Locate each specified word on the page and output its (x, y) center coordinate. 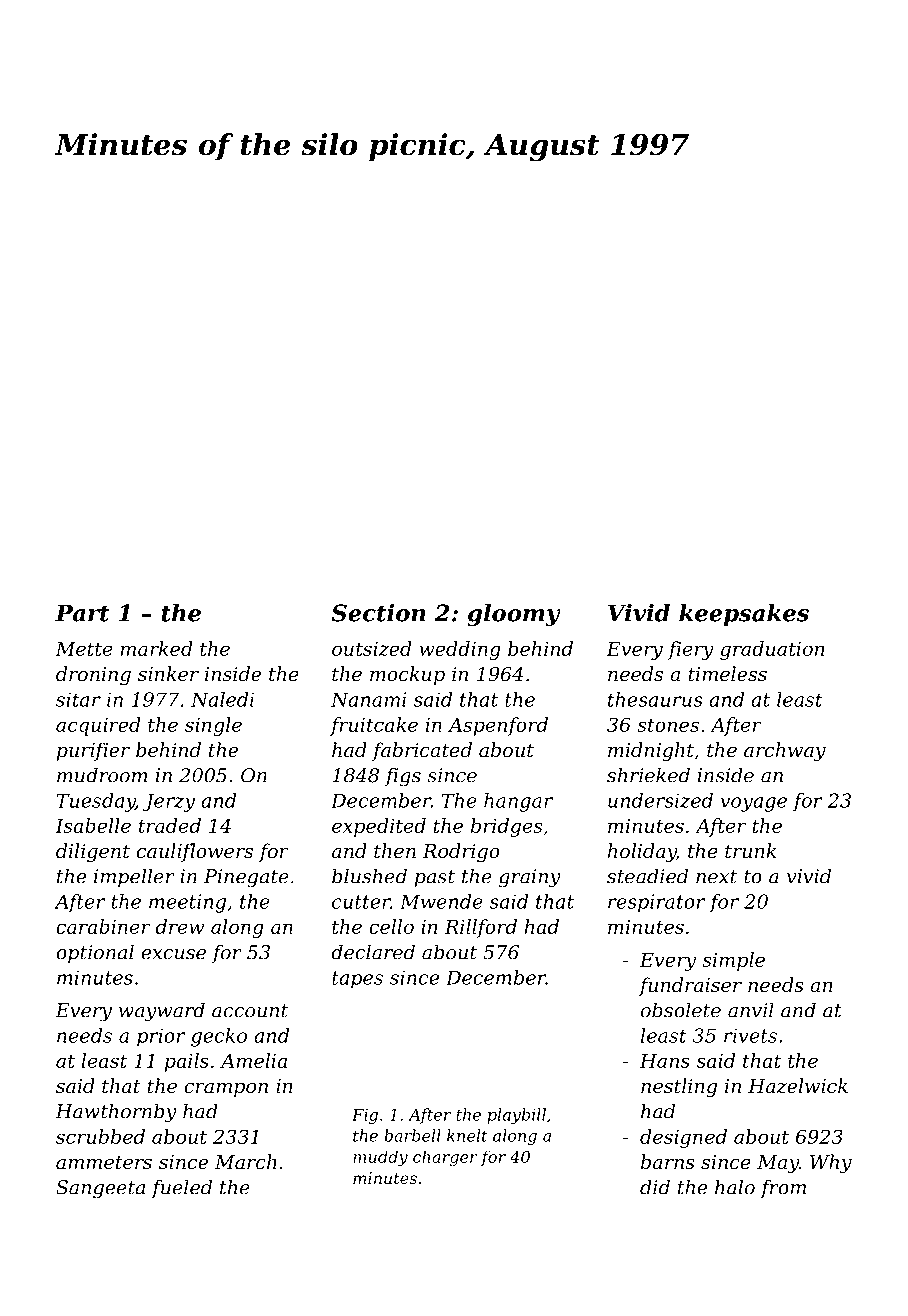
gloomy (514, 615)
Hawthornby (116, 1113)
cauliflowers (195, 852)
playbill (516, 1116)
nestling (679, 1087)
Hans (665, 1061)
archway (785, 751)
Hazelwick (798, 1086)
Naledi (222, 699)
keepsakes (744, 615)
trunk (750, 850)
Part (82, 613)
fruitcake (374, 726)
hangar (518, 802)
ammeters (104, 1162)
